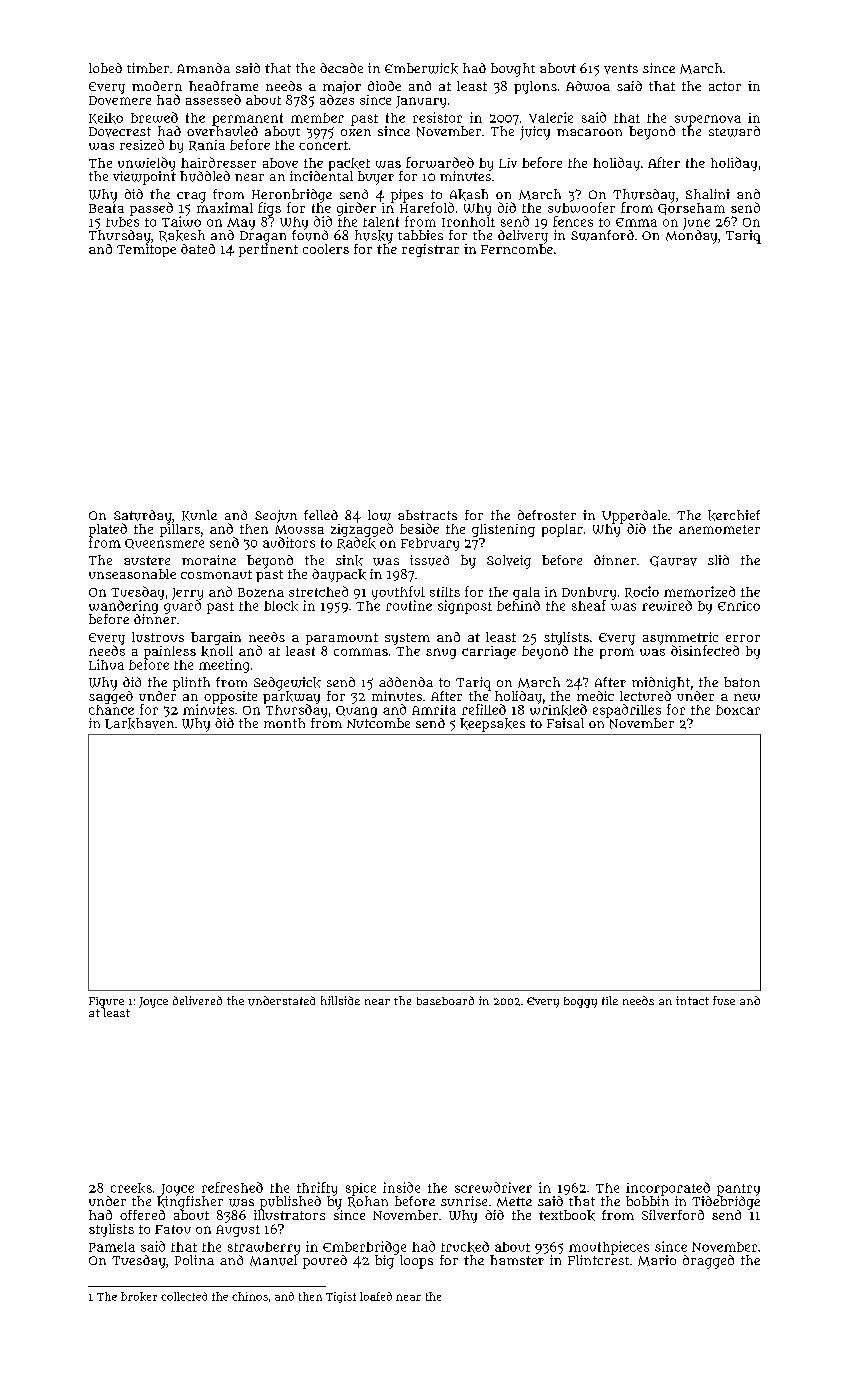 This screenshot has height=1400, width=849. Describe the element at coordinates (105, 68) in the screenshot. I see `lobed` at that location.
